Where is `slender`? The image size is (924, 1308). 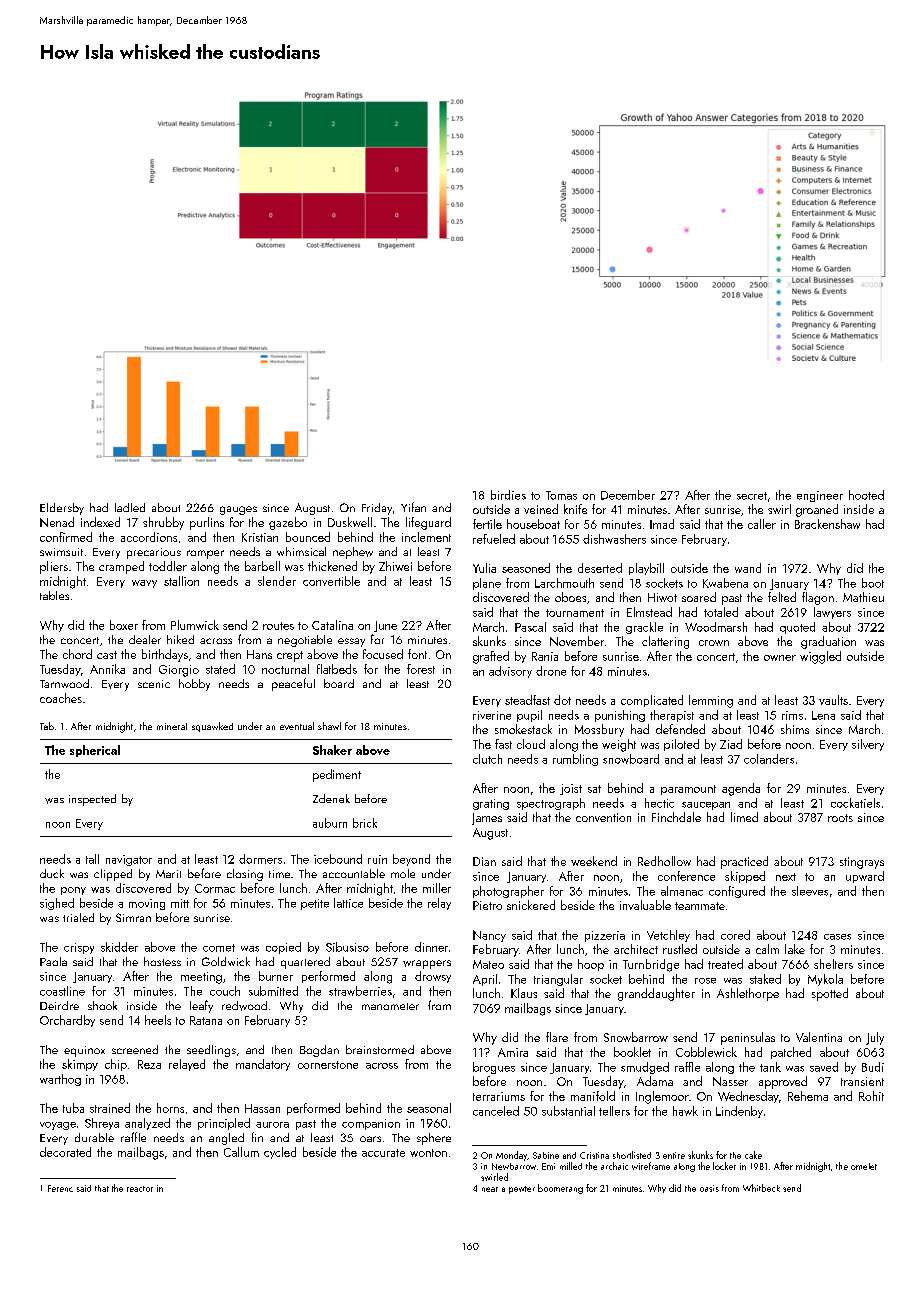
slender is located at coordinates (277, 581).
